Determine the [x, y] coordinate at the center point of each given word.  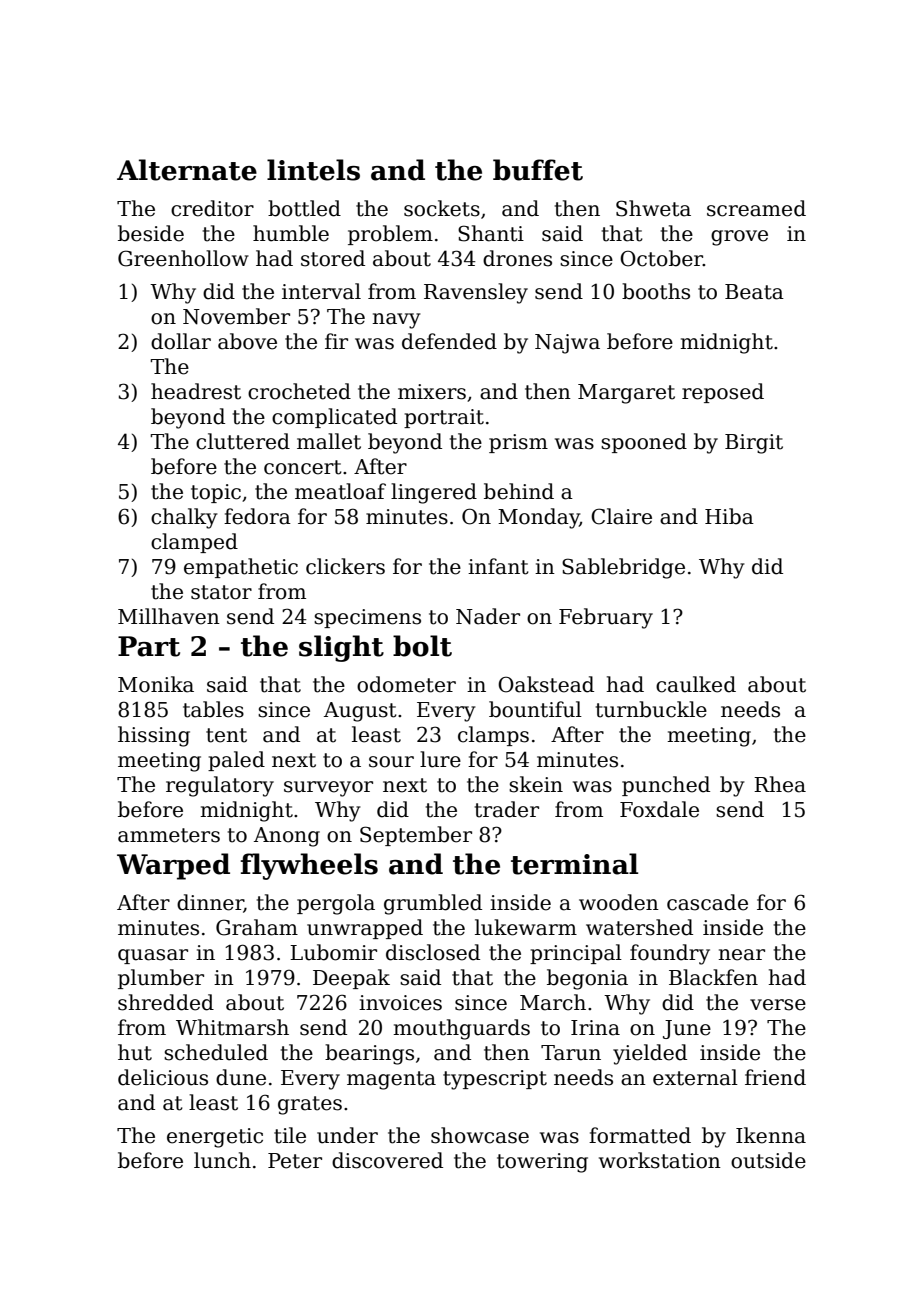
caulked [696, 684]
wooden [619, 902]
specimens [367, 618]
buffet [538, 170]
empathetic [241, 568]
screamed [756, 208]
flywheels [309, 866]
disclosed [433, 952]
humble [291, 233]
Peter [295, 1161]
